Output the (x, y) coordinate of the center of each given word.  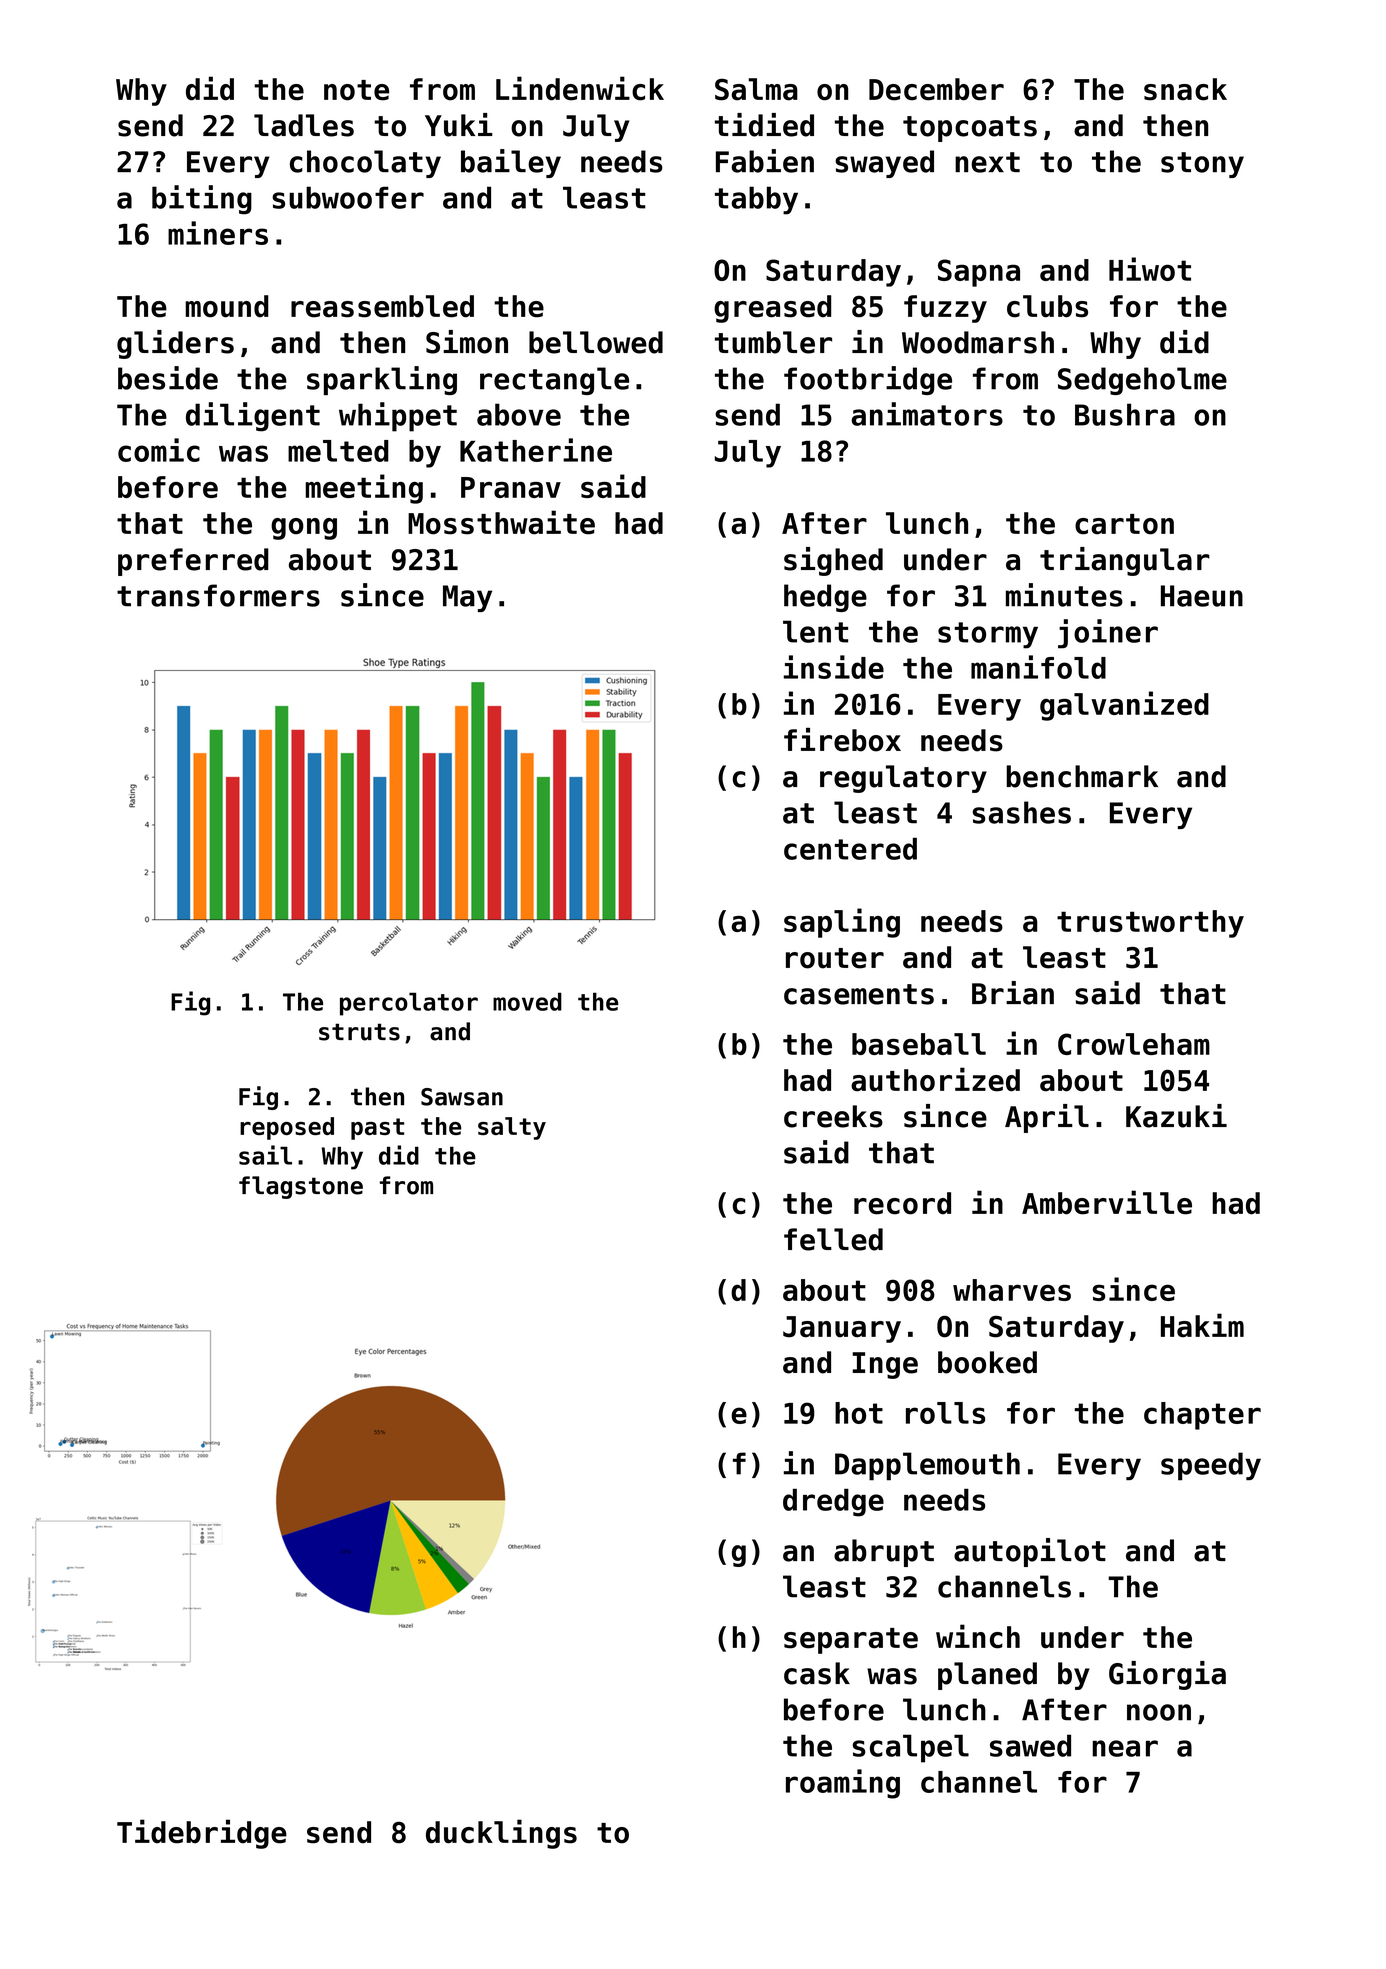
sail (265, 1155)
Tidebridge (202, 1834)
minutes (1064, 595)
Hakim (1202, 1325)
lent (815, 631)
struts (359, 1032)
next (987, 162)
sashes (1022, 812)
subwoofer (348, 197)
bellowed (596, 342)
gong (304, 529)
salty (512, 1128)
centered (850, 849)
